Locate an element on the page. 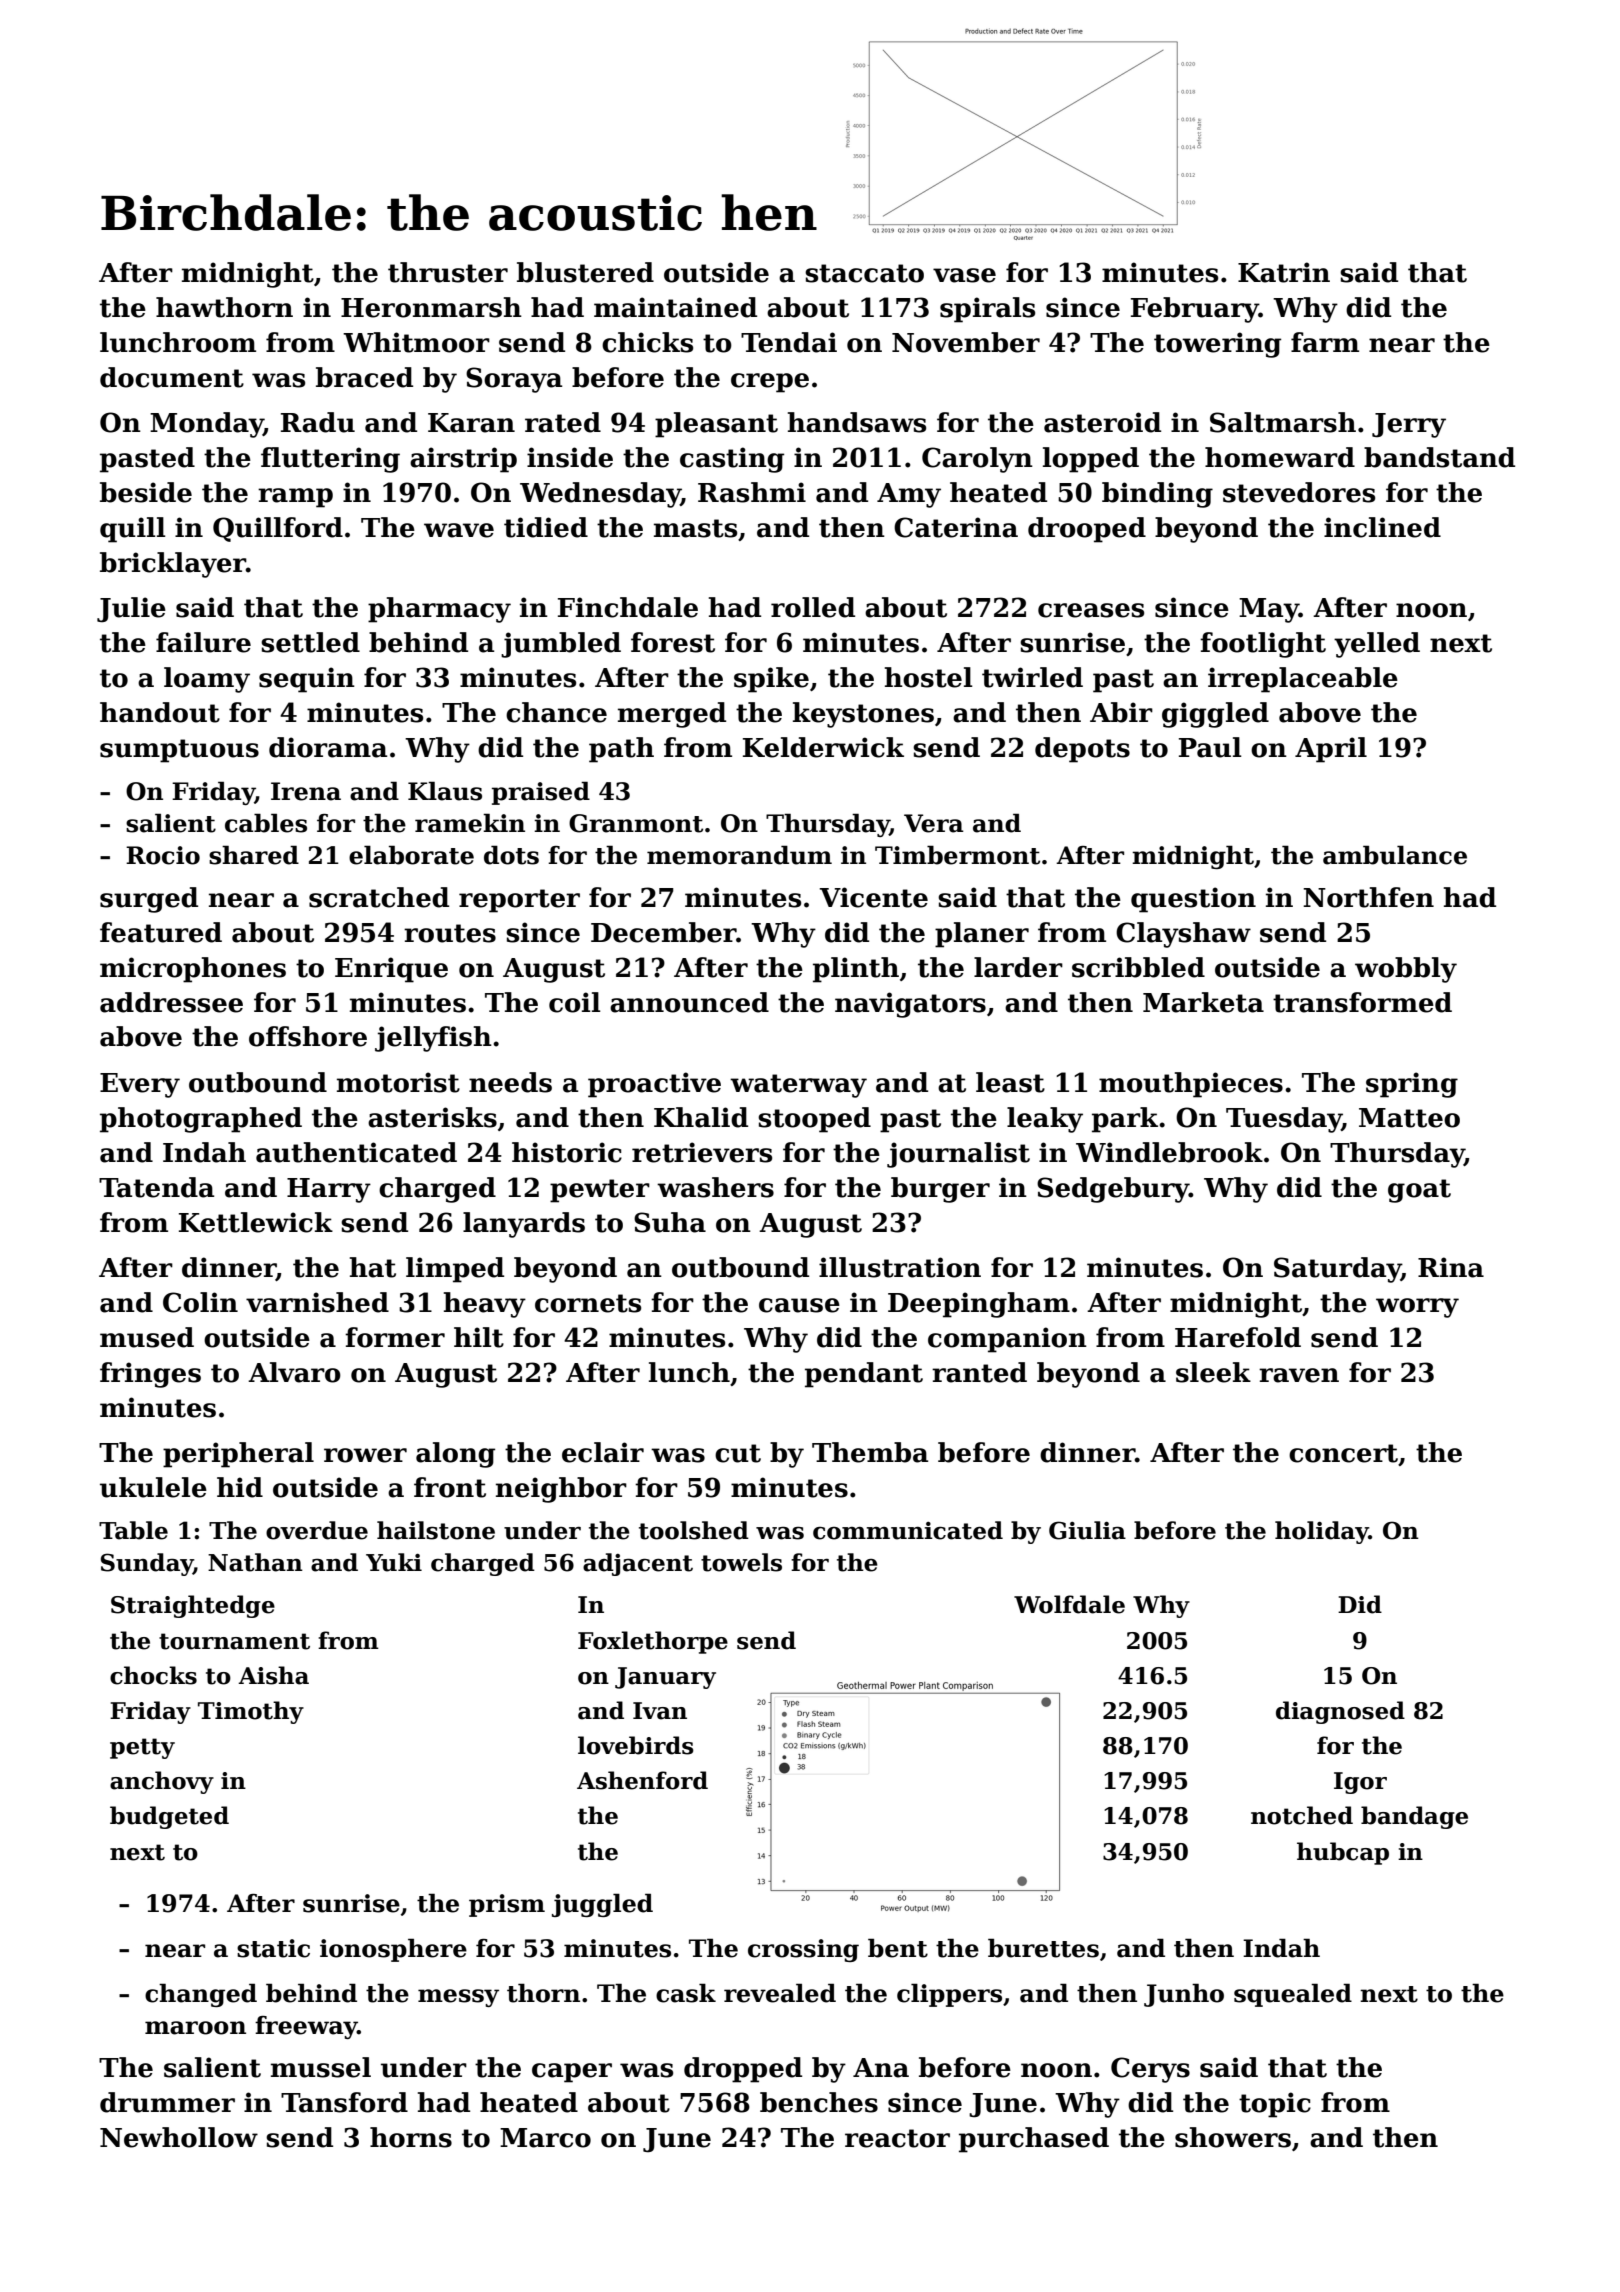 Image resolution: width=1620 pixels, height=2292 pixels. photographed is located at coordinates (201, 1120).
